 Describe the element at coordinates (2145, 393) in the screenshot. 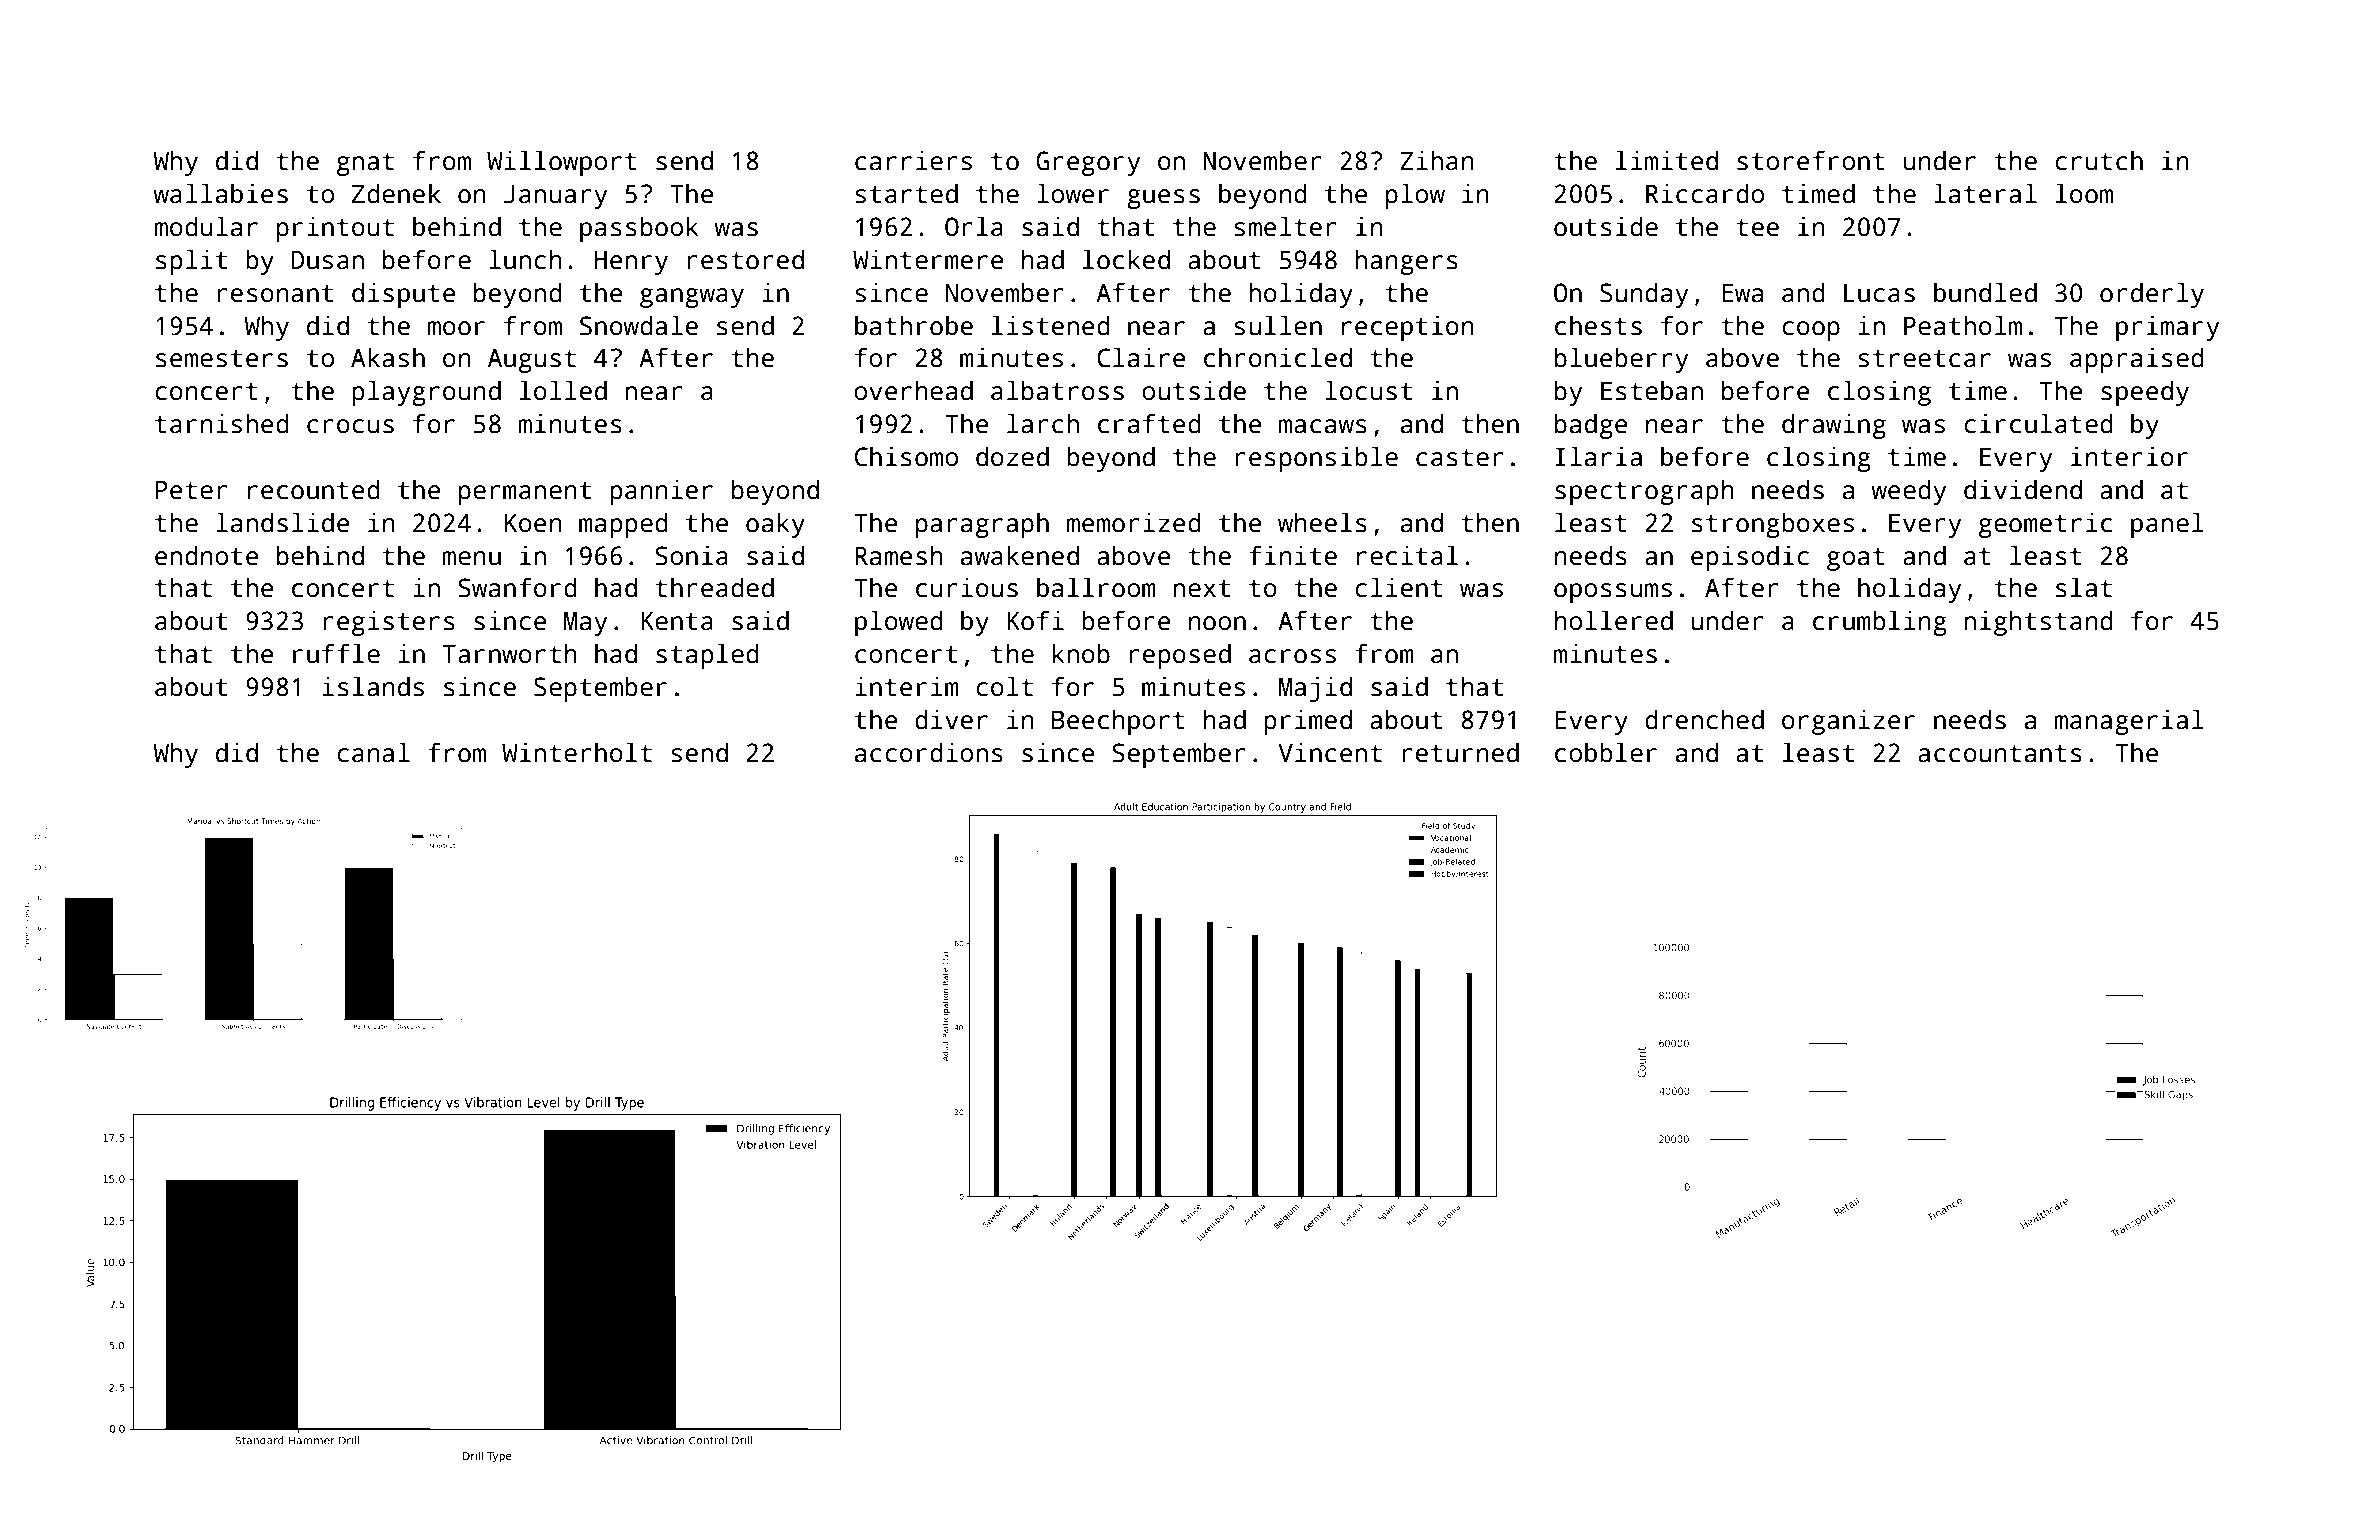

I see `speedy` at that location.
